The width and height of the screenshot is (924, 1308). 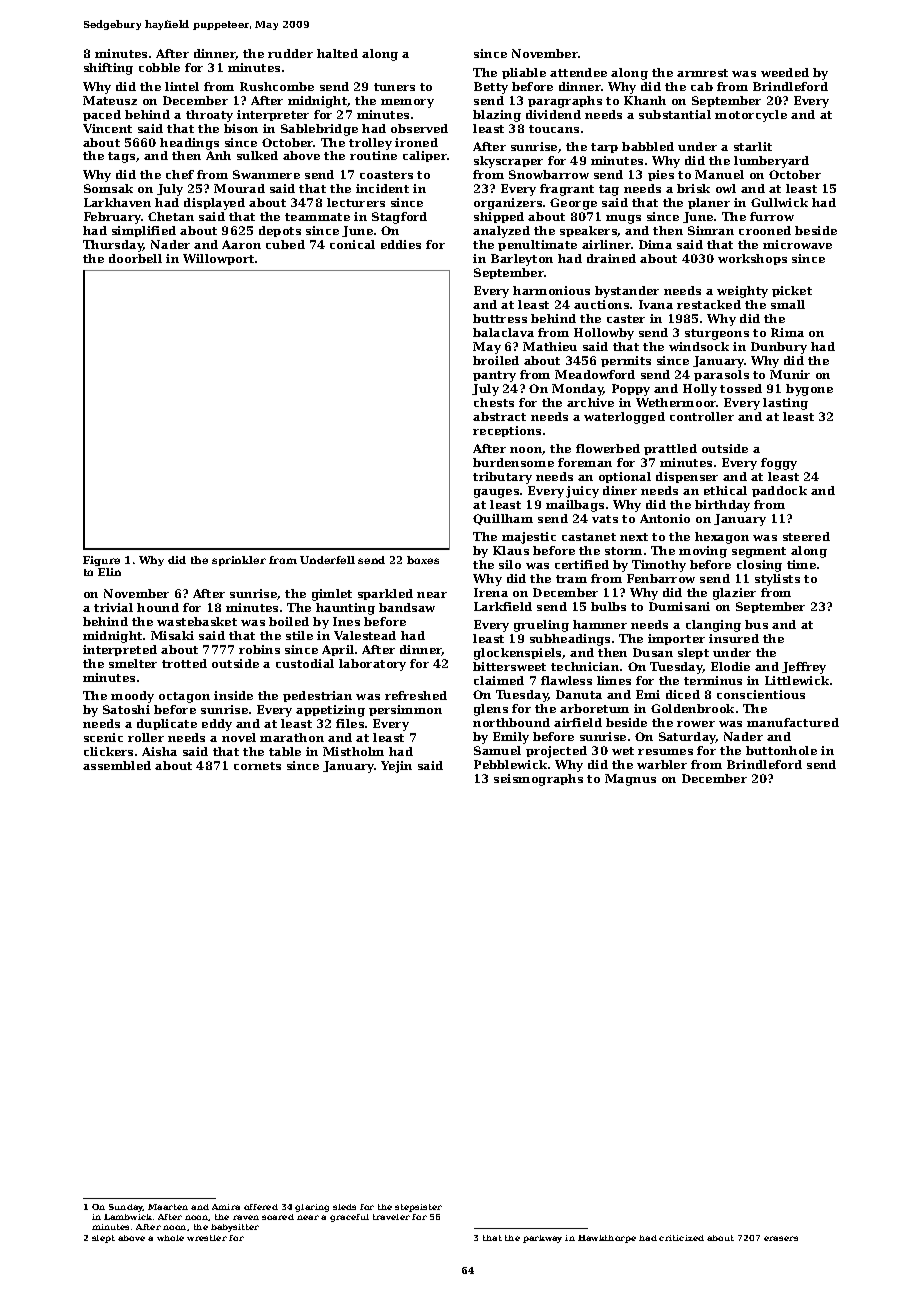 I want to click on Amira, so click(x=226, y=1207).
